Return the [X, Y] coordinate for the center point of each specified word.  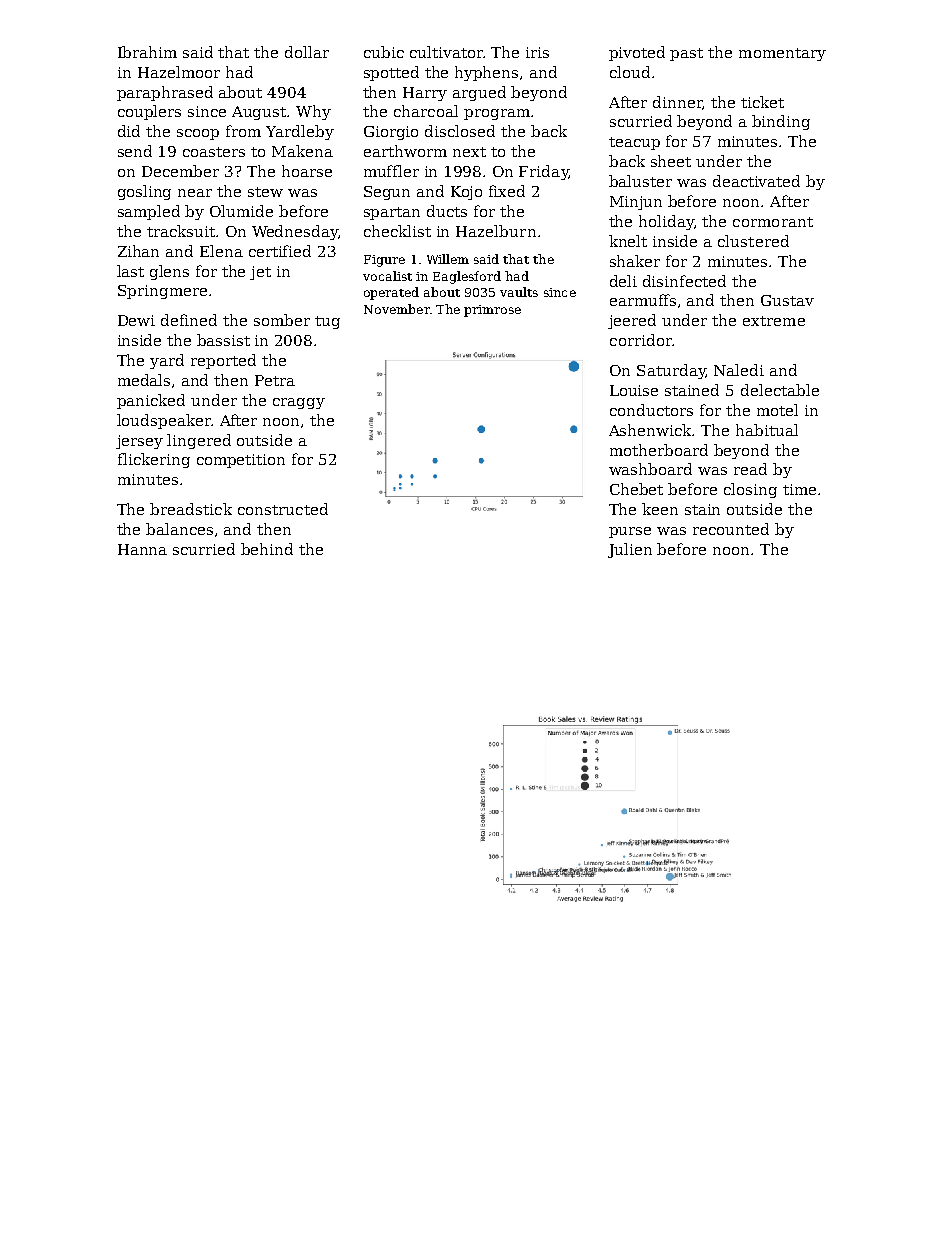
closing [750, 490]
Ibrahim [147, 52]
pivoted [637, 53]
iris [537, 52]
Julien [630, 550]
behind [267, 549]
